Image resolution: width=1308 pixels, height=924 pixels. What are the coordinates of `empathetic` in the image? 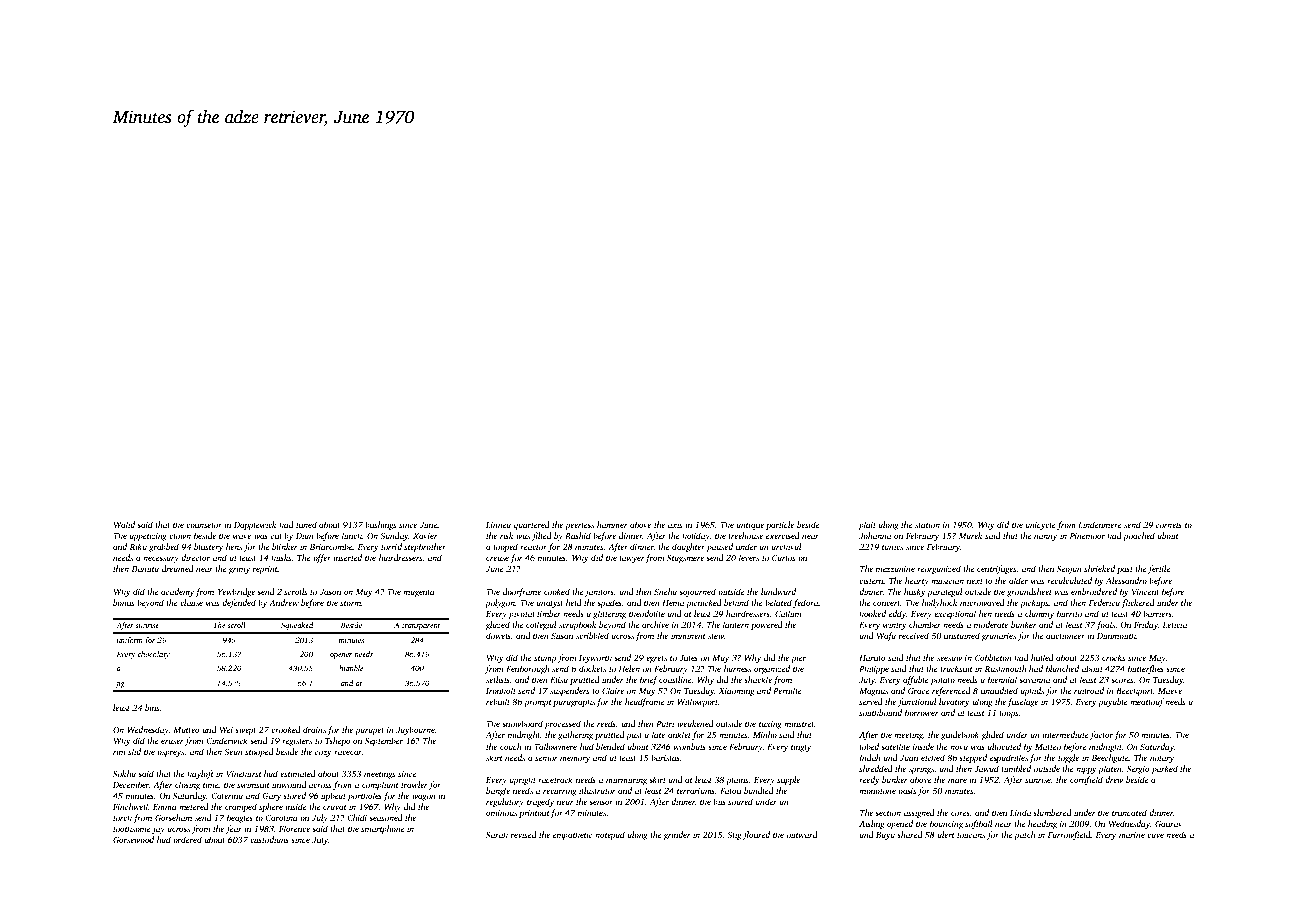 It's located at (572, 835).
